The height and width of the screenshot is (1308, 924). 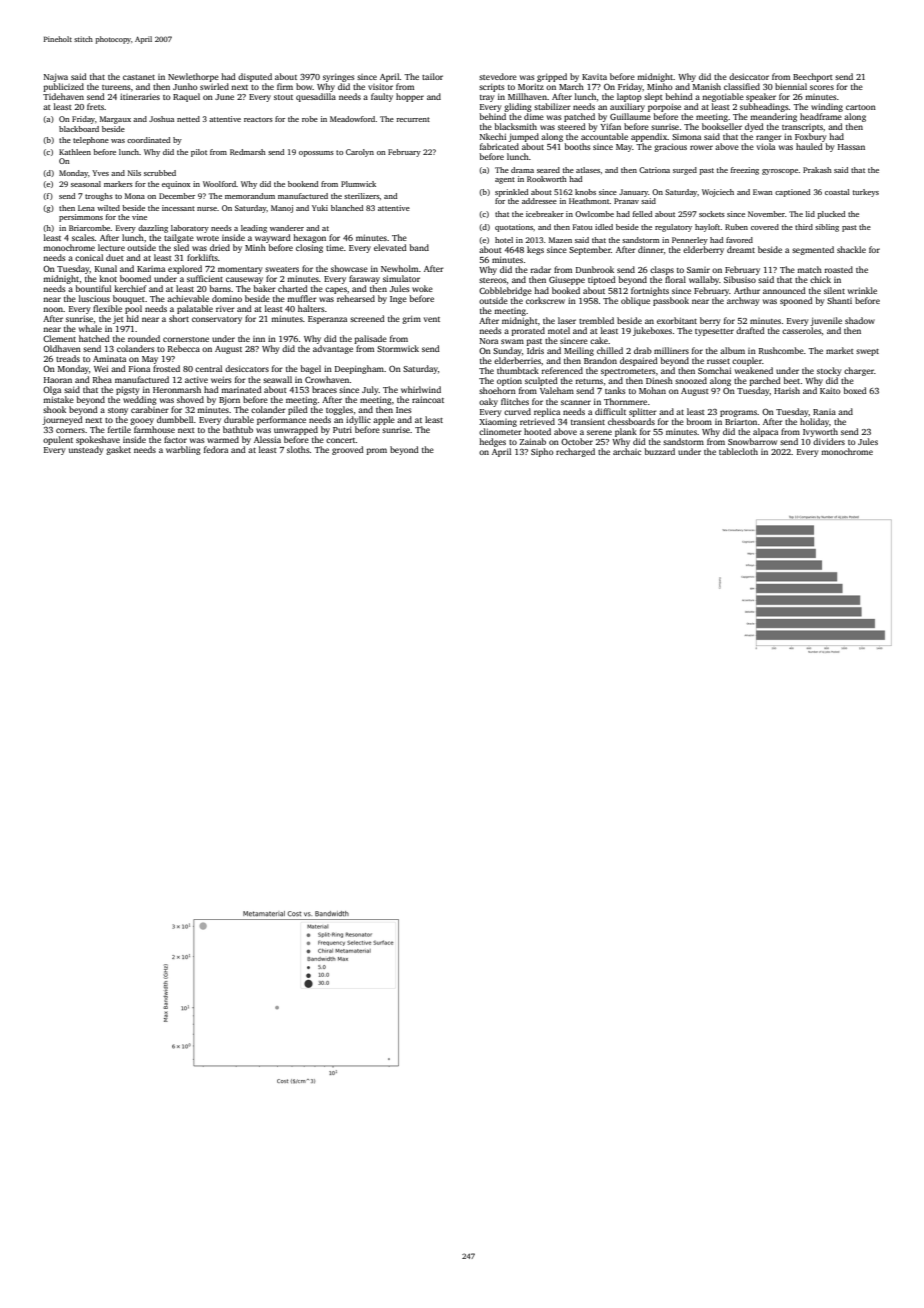 What do you see at coordinates (432, 319) in the screenshot?
I see `vent` at bounding box center [432, 319].
